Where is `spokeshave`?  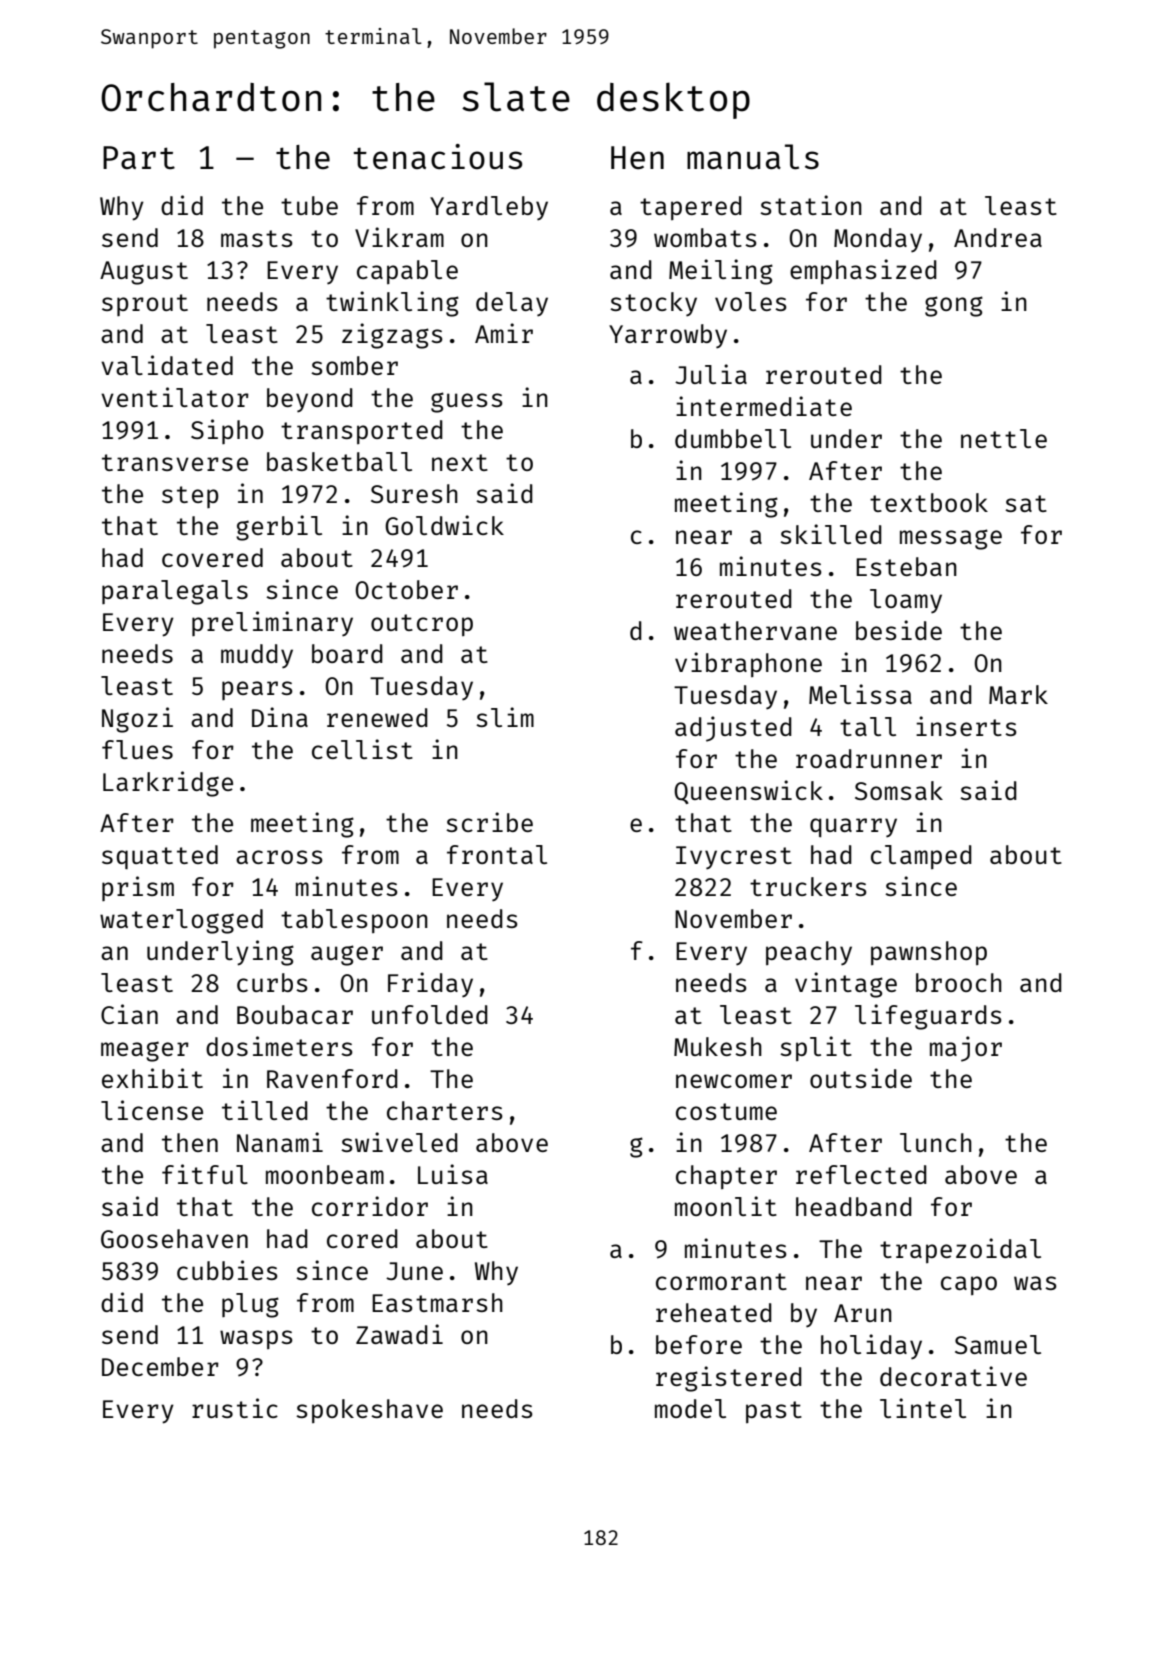 spokeshave is located at coordinates (369, 1411).
